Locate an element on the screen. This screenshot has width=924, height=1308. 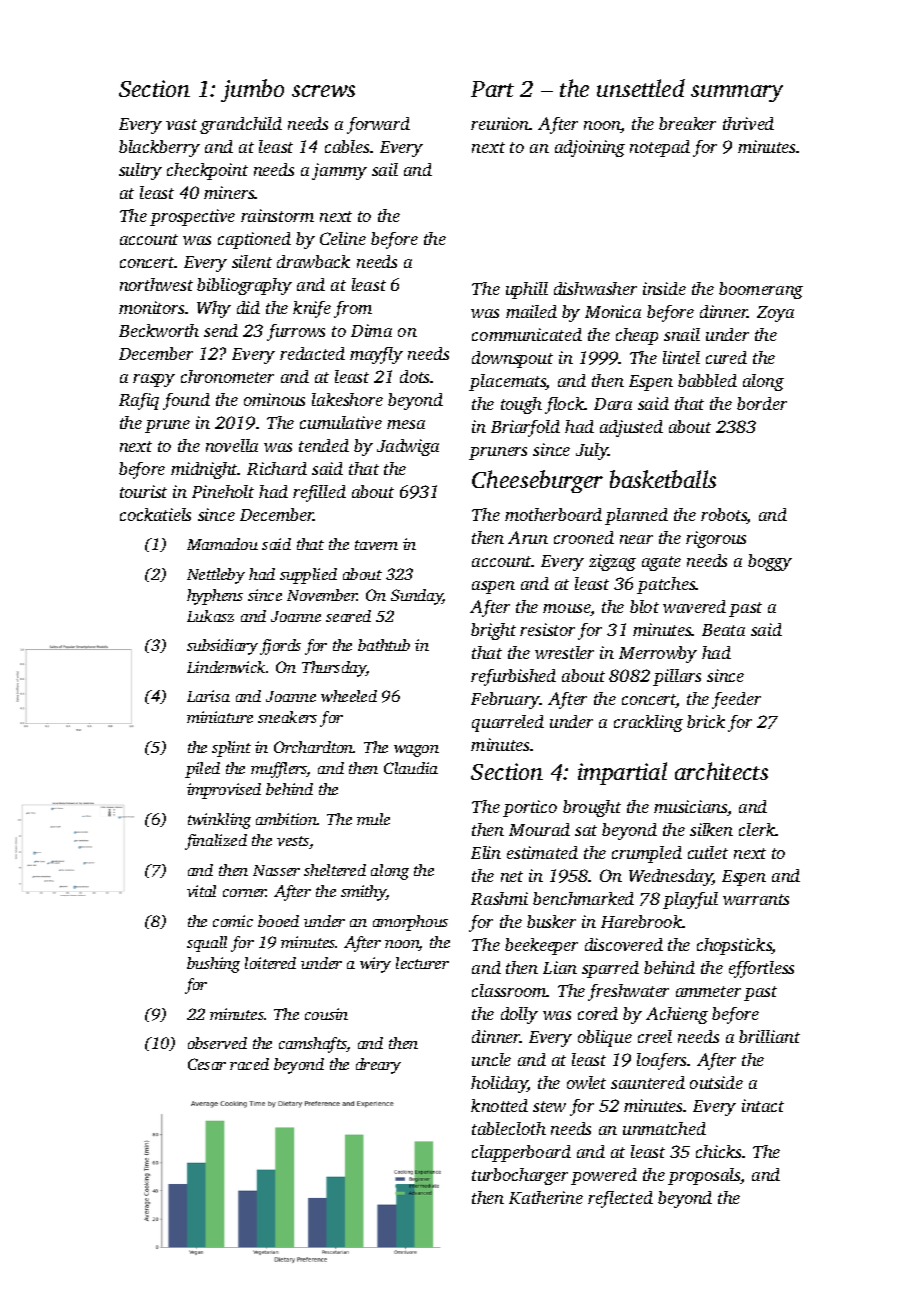
Rafiq is located at coordinates (139, 401).
